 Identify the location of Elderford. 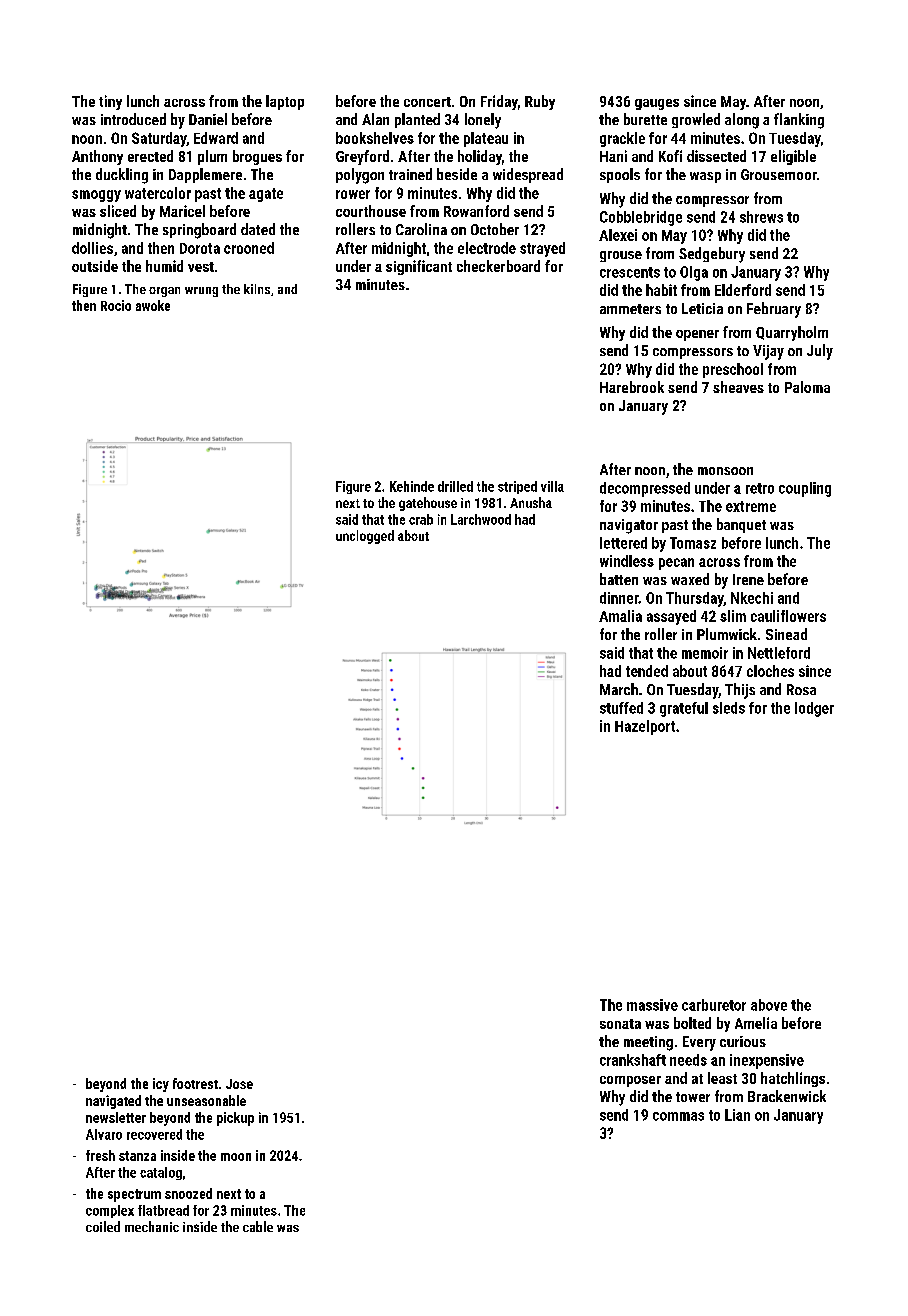
(743, 290).
